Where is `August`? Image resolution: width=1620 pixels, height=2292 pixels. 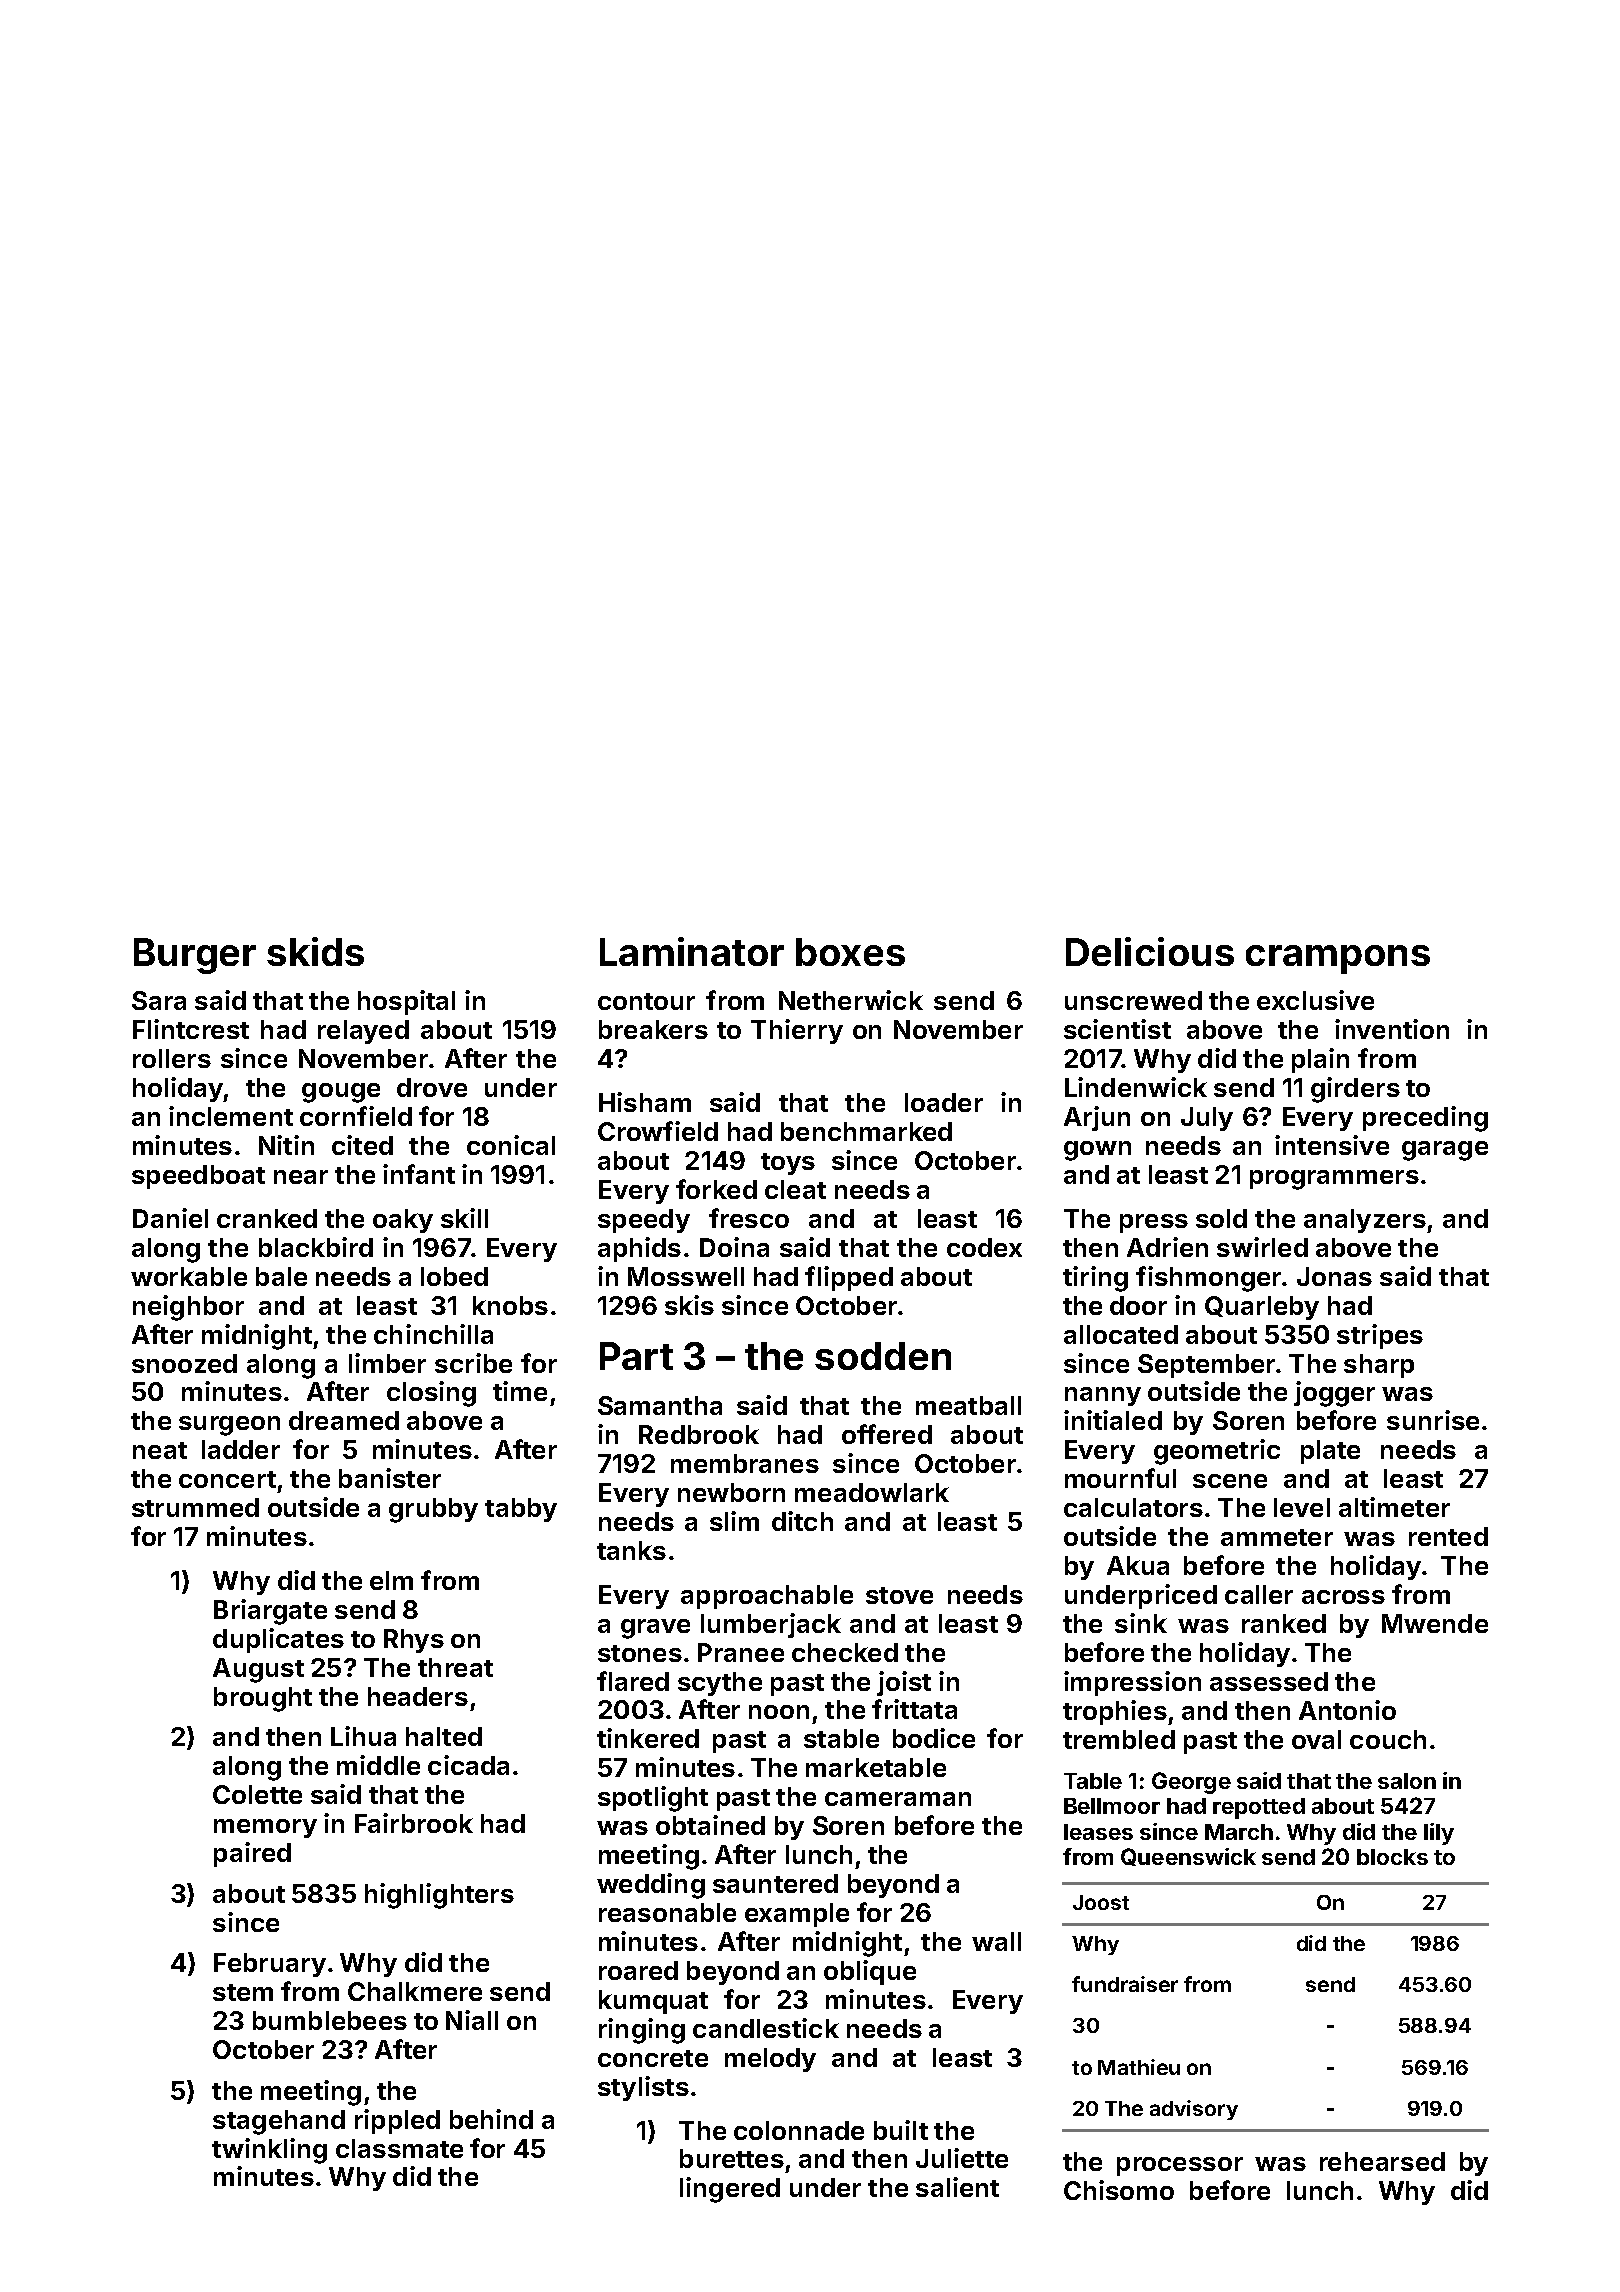
August is located at coordinates (258, 1670).
